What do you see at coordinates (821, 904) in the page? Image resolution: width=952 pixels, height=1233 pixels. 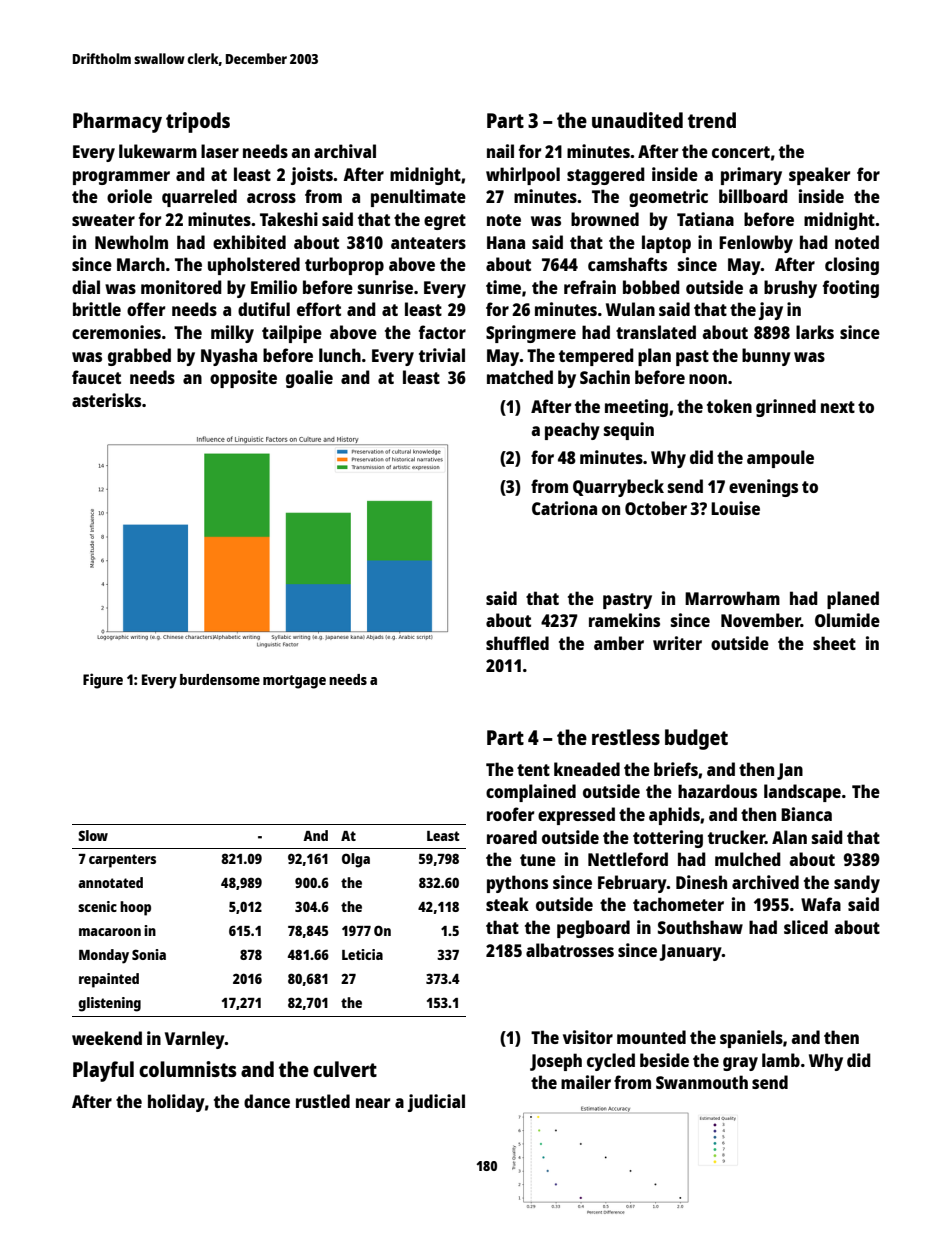 I see `Wafa` at bounding box center [821, 904].
